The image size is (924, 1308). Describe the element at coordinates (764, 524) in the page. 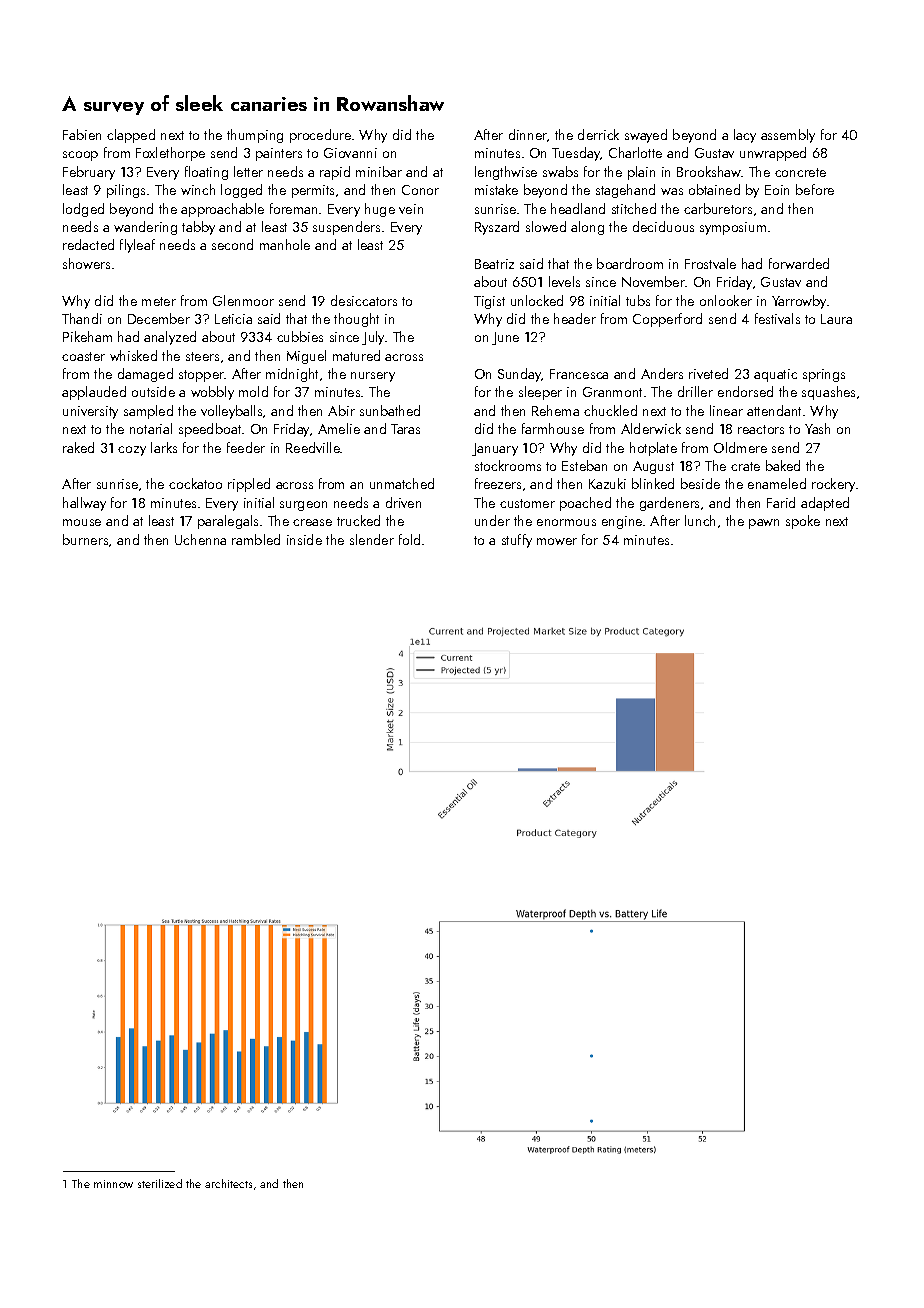

I see `pawn` at that location.
